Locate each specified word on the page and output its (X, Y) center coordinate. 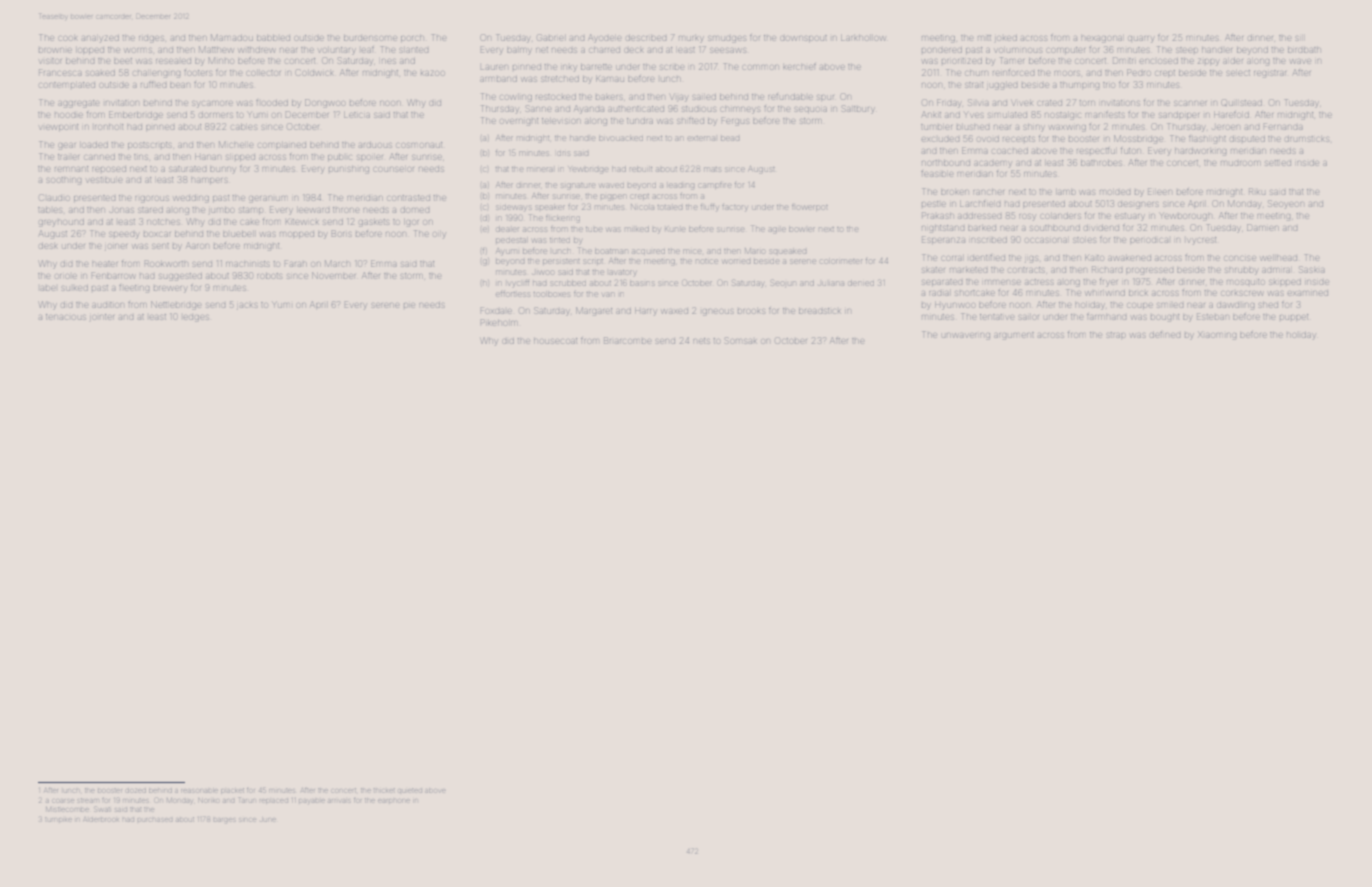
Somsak (741, 340)
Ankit (931, 115)
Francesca (60, 72)
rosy (1027, 217)
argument (1014, 336)
